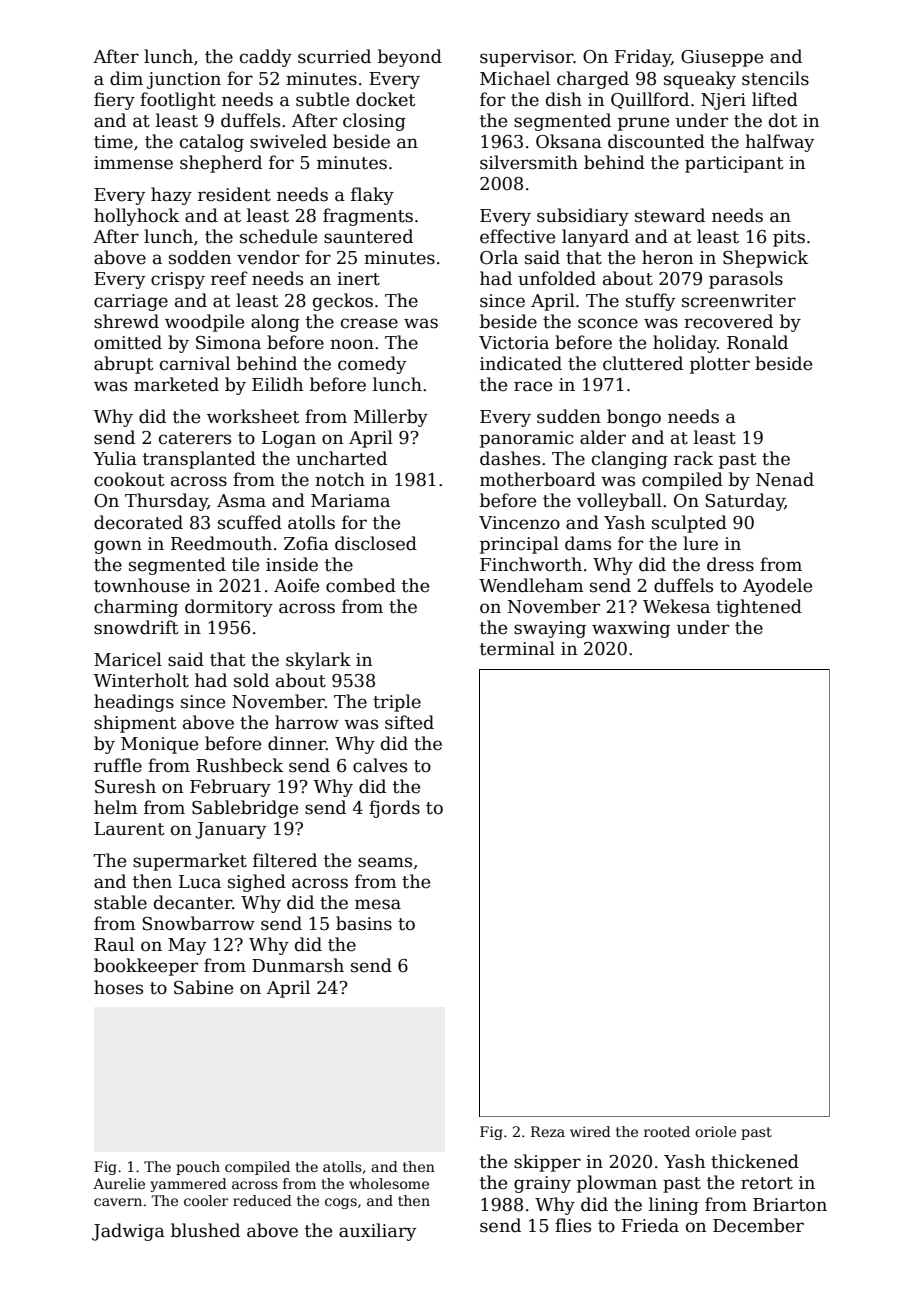 This document has width=924, height=1314. Describe the element at coordinates (266, 58) in the document. I see `caddy` at that location.
